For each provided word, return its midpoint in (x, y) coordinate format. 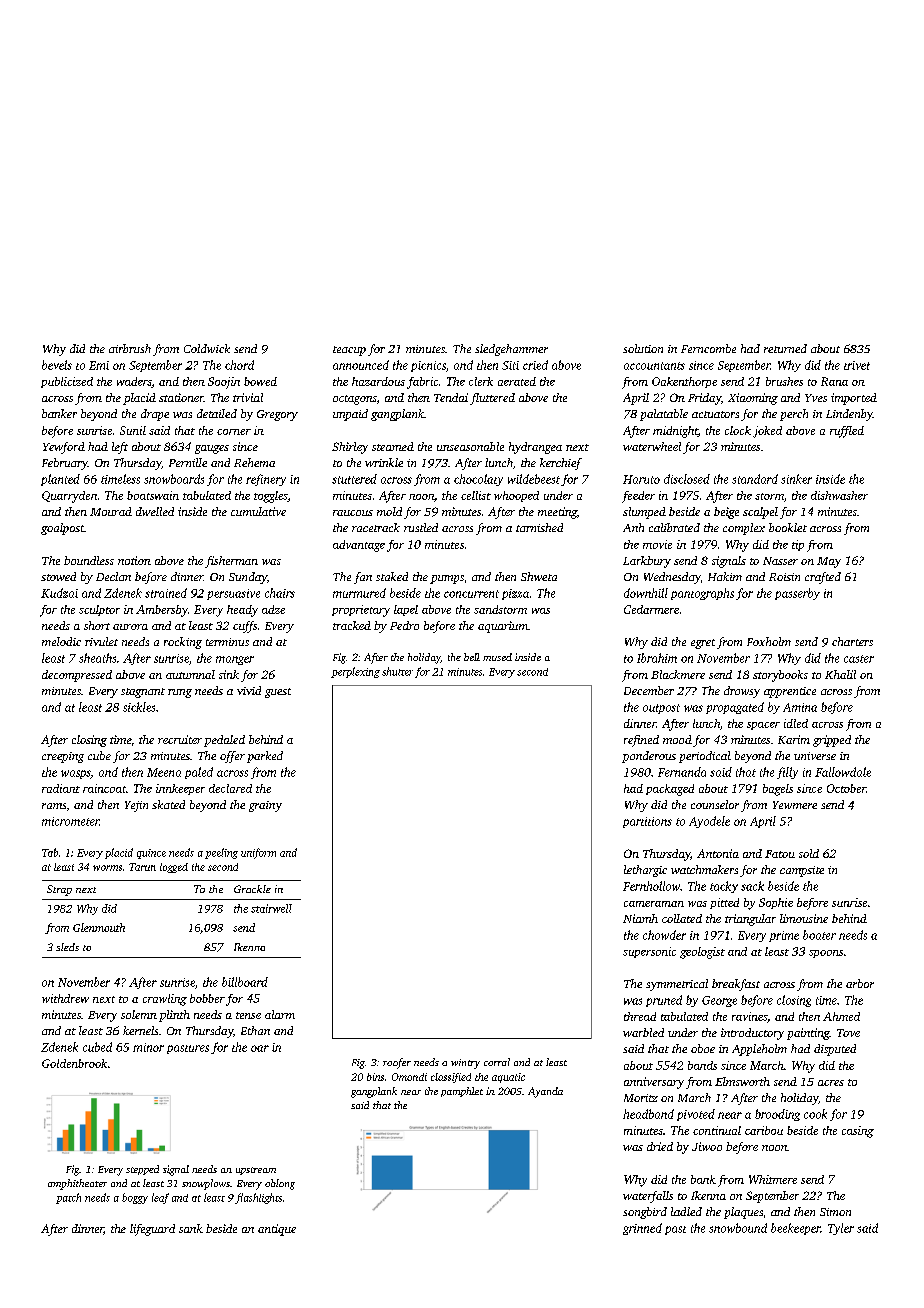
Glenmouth (99, 927)
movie (657, 544)
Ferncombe (708, 348)
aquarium (503, 627)
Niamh (640, 918)
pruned (664, 1001)
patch (68, 1198)
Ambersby (162, 611)
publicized (67, 382)
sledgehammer (511, 350)
